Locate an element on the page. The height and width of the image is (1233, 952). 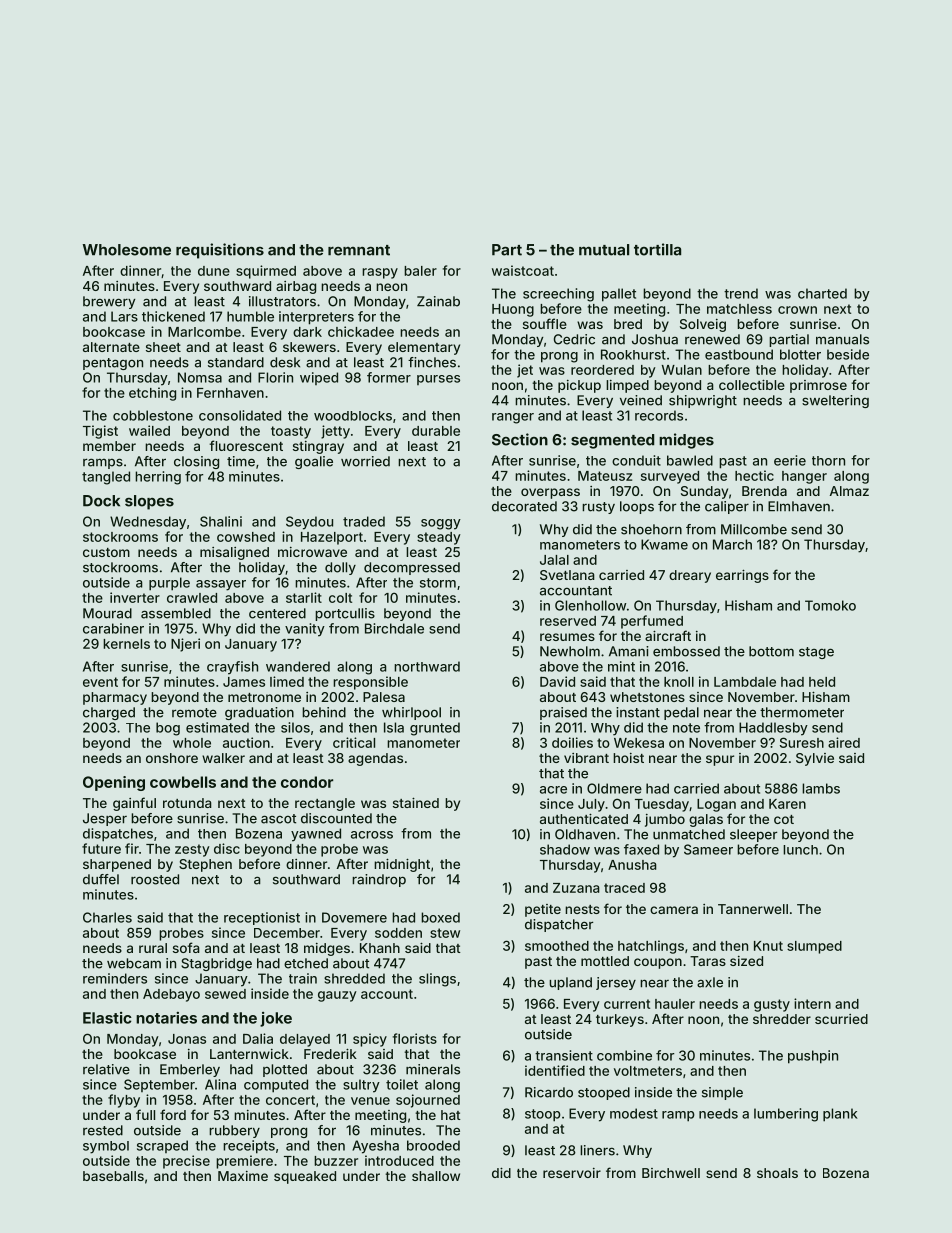
lunch is located at coordinates (800, 850).
